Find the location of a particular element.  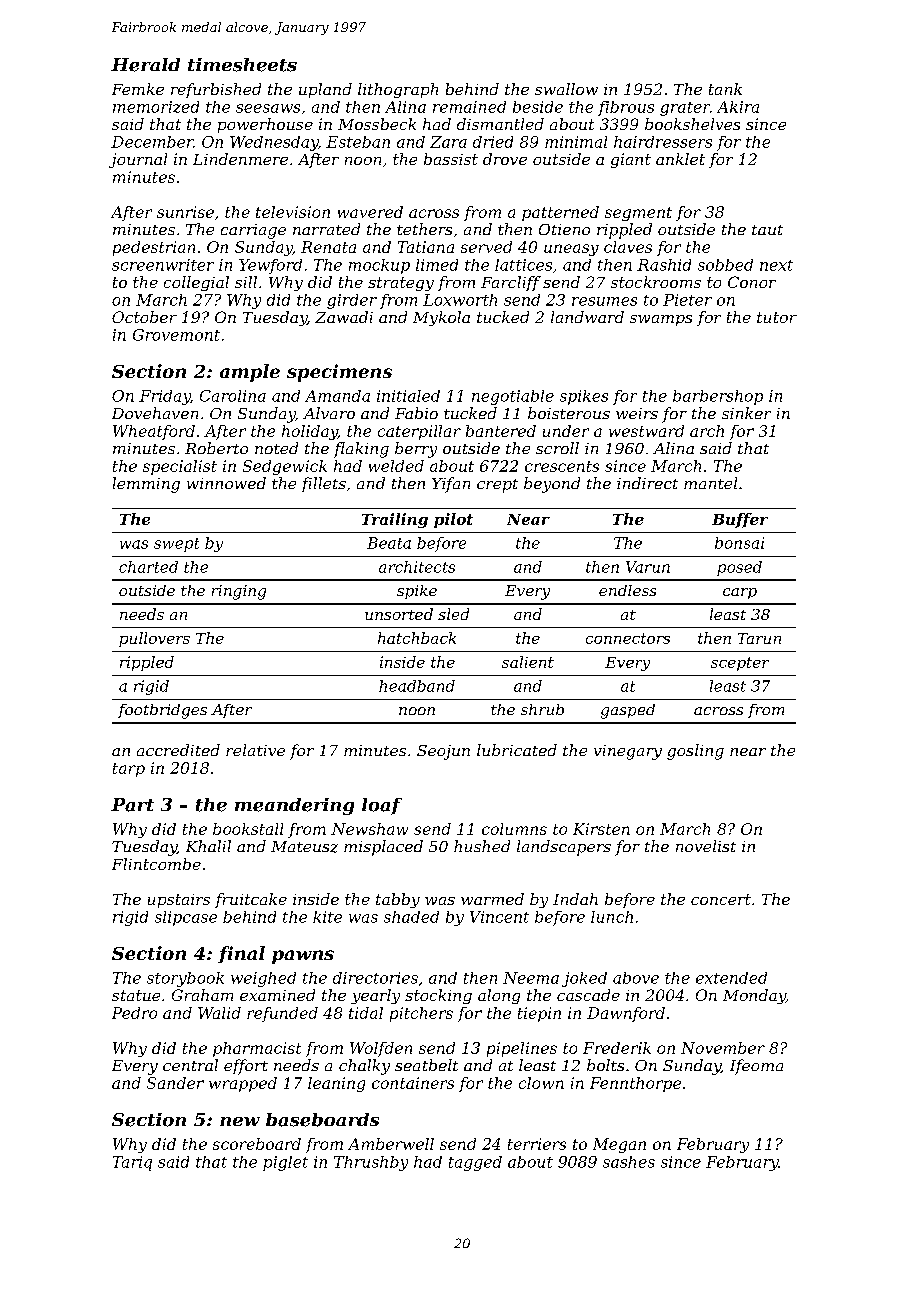

Pedro is located at coordinates (134, 1013).
